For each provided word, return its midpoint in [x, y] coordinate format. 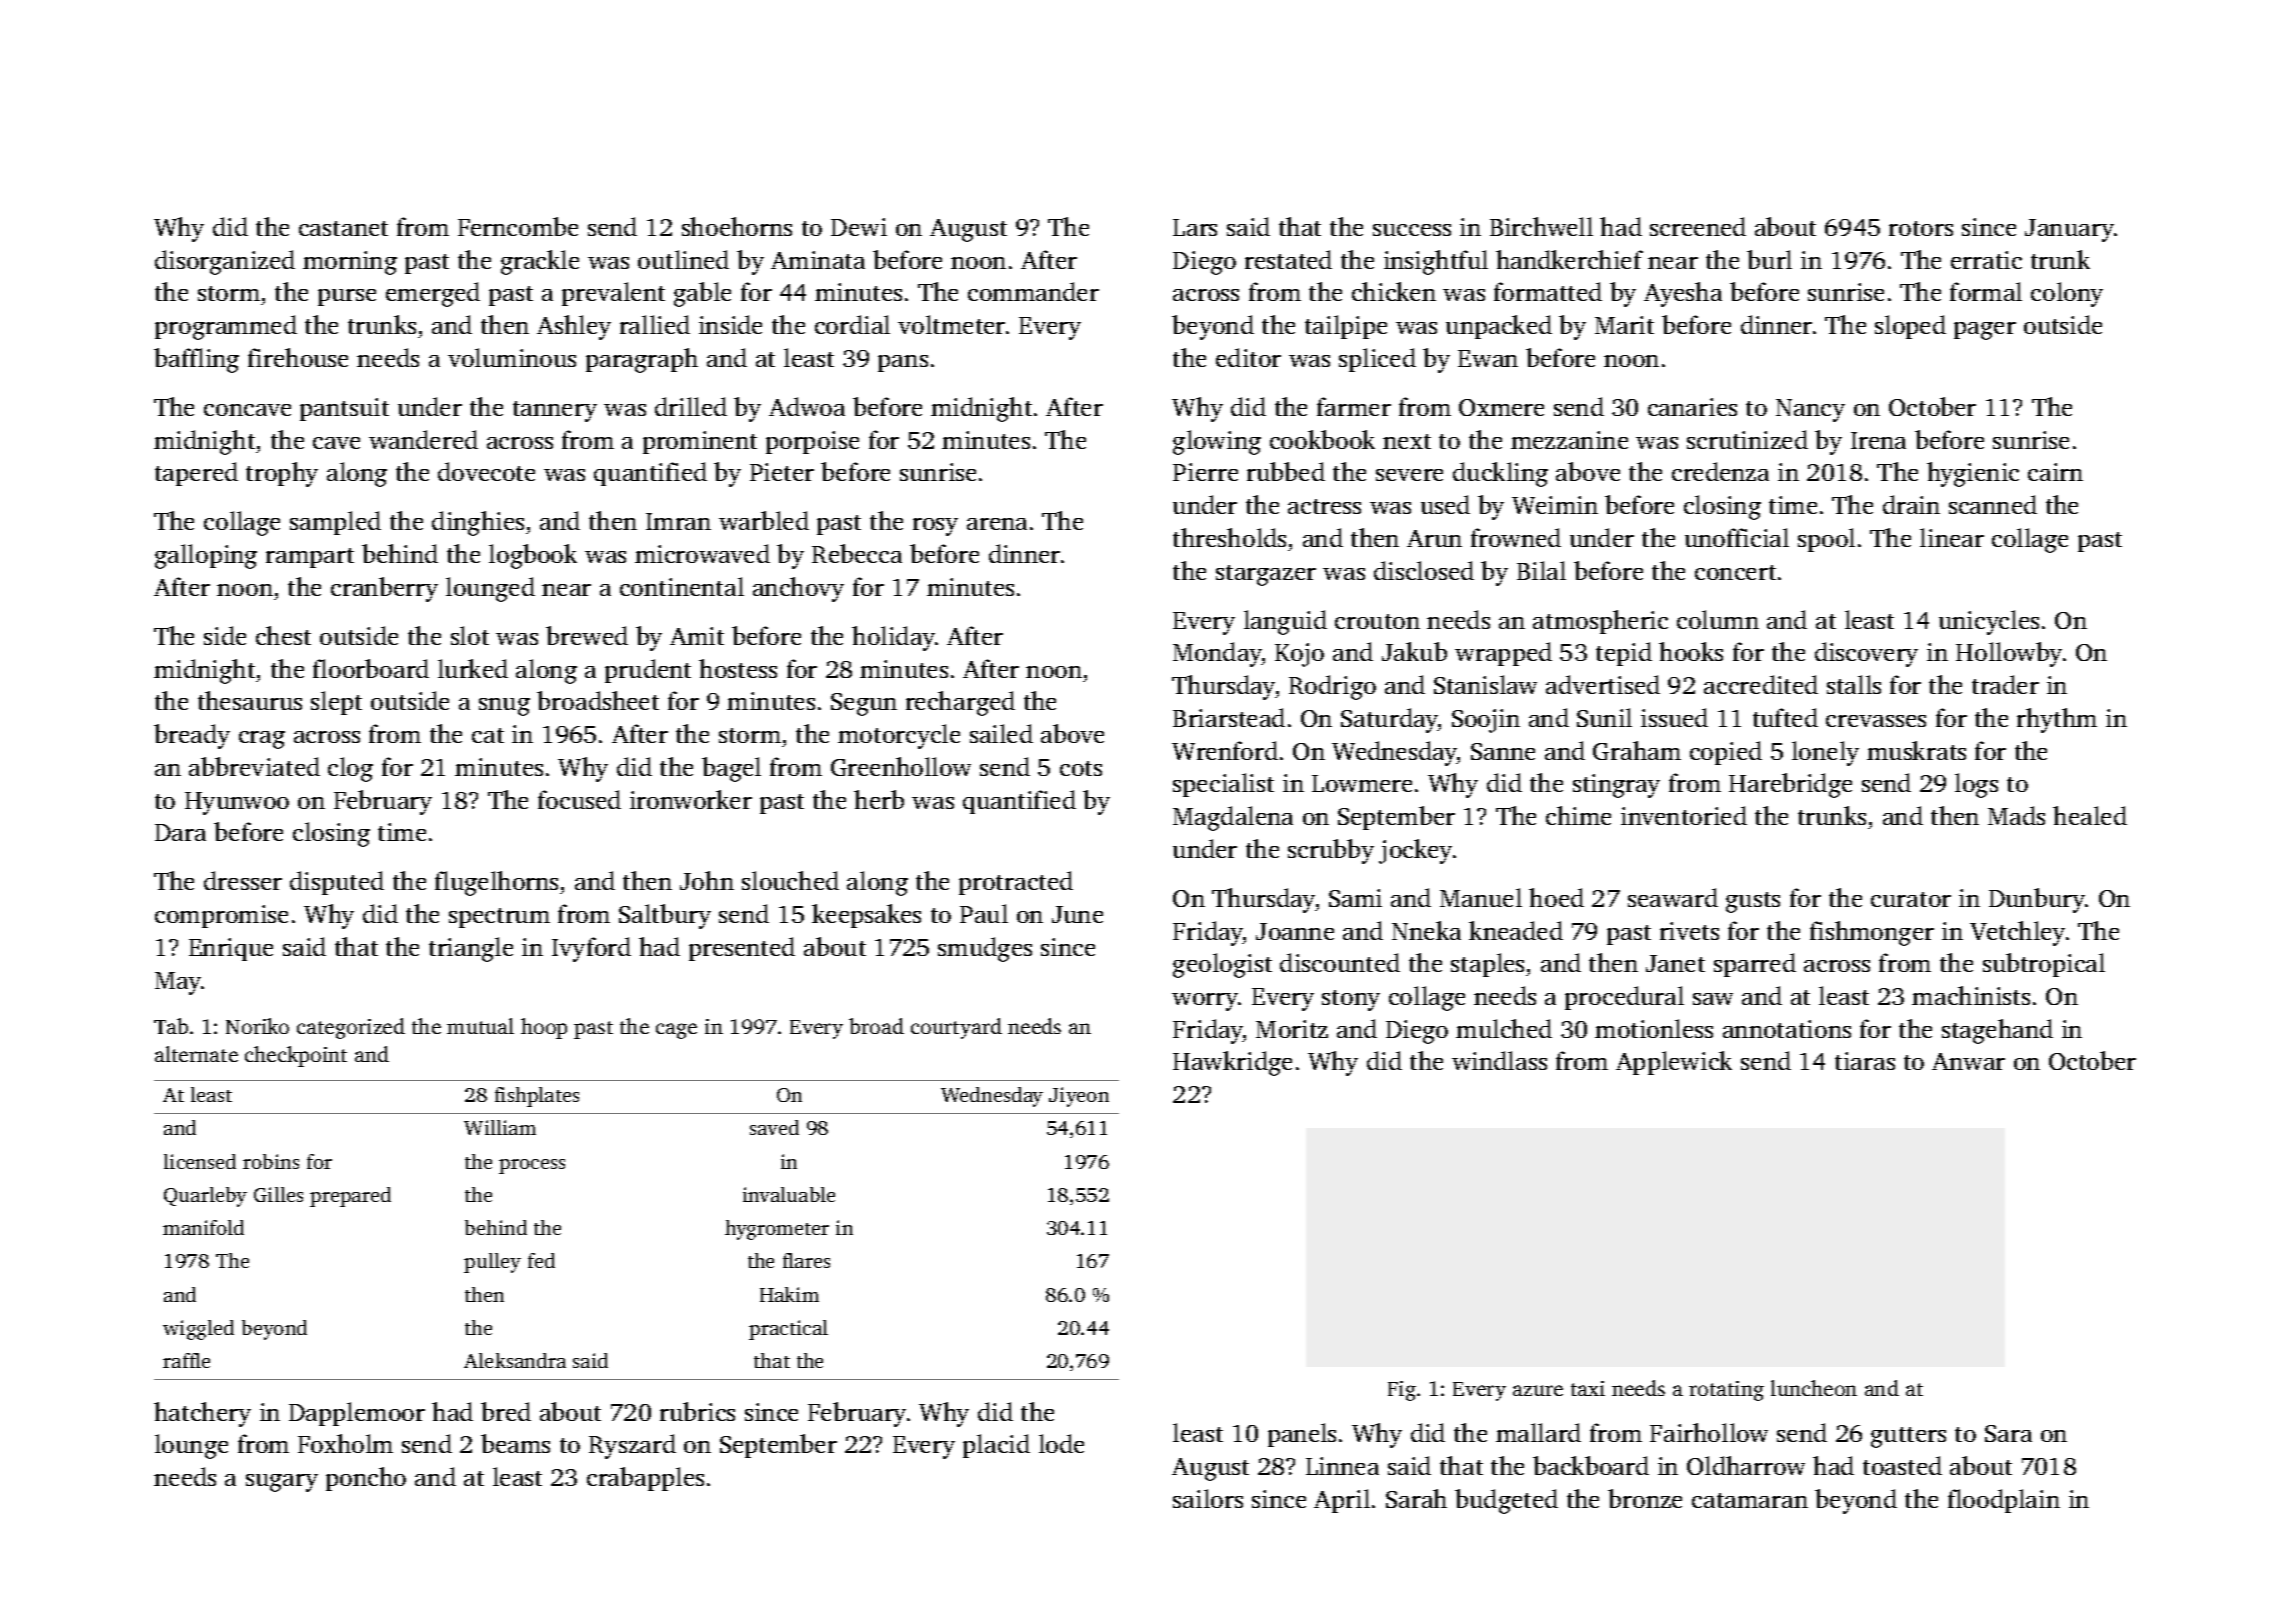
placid [996, 1446]
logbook [533, 556]
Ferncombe [518, 226]
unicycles [1989, 622]
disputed [337, 883]
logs [1976, 785]
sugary [282, 1483]
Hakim [789, 1294]
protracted [1016, 883]
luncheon [1814, 1388]
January [2069, 230]
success [1412, 230]
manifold [203, 1227]
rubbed [1286, 471]
